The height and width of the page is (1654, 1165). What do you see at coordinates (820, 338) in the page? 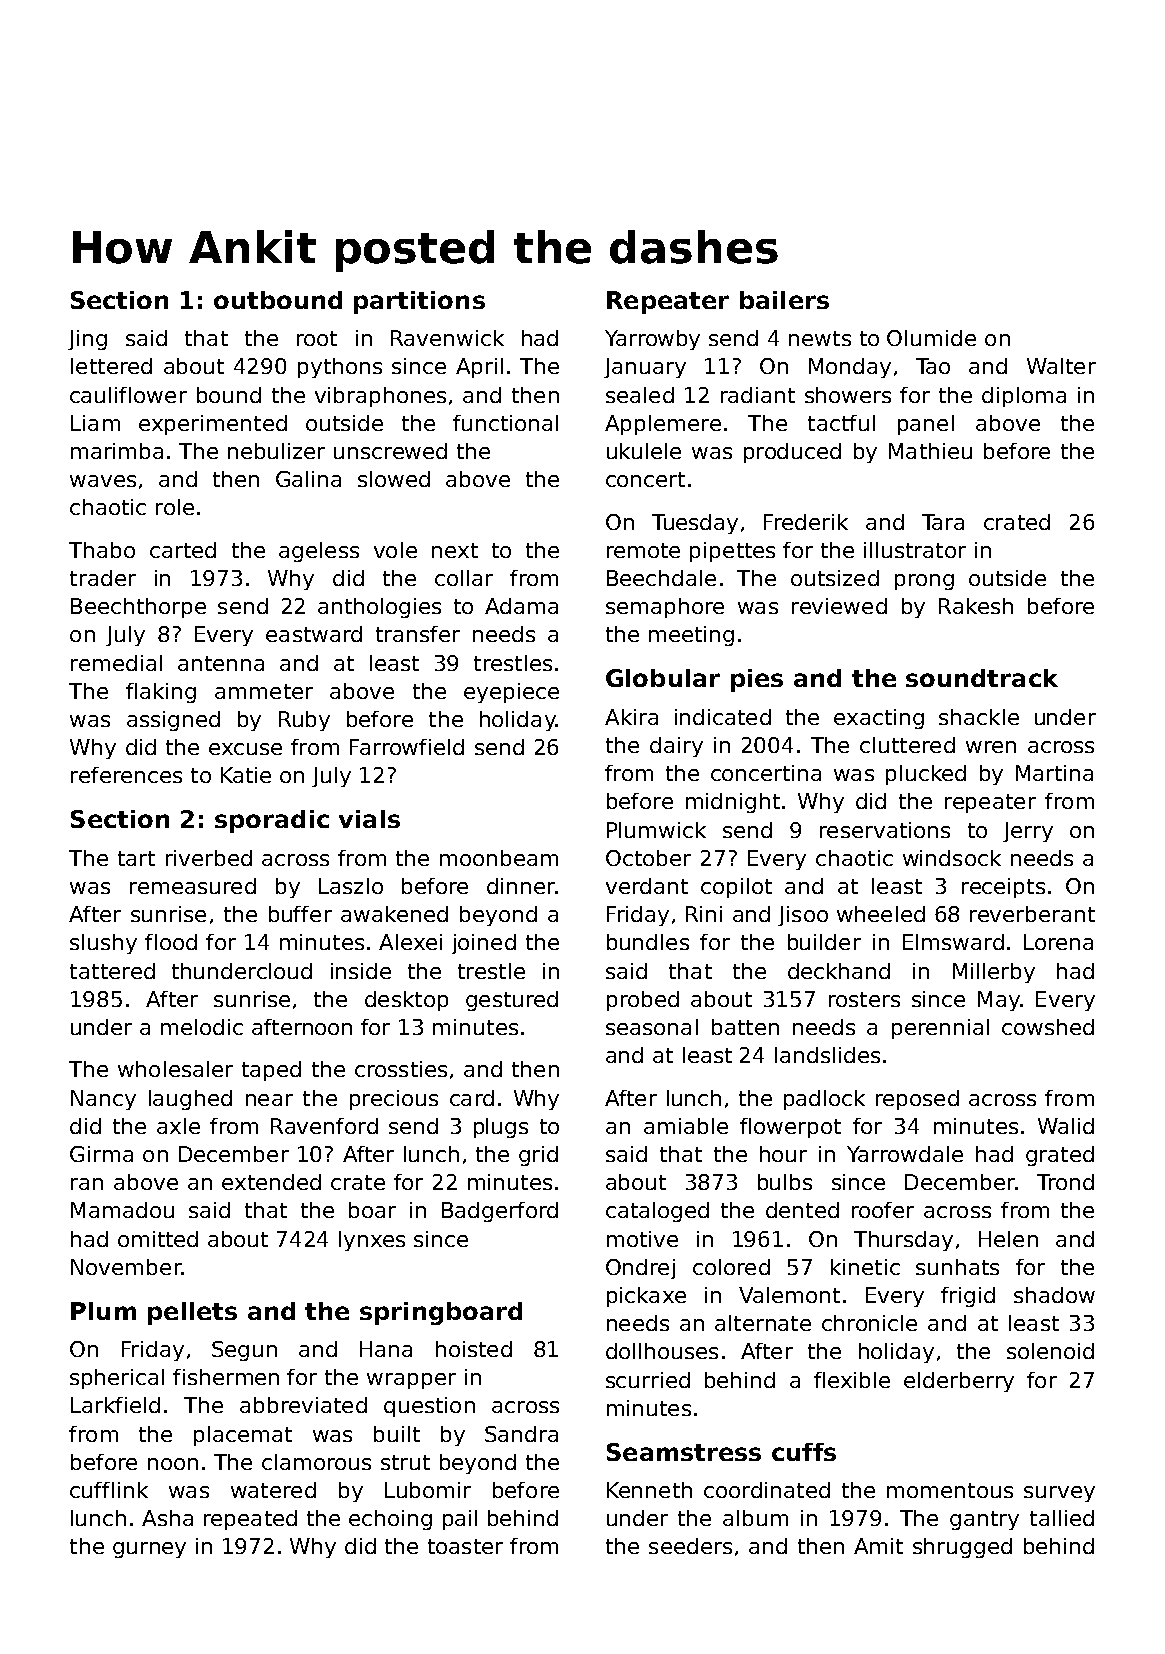
I see `newts` at bounding box center [820, 338].
